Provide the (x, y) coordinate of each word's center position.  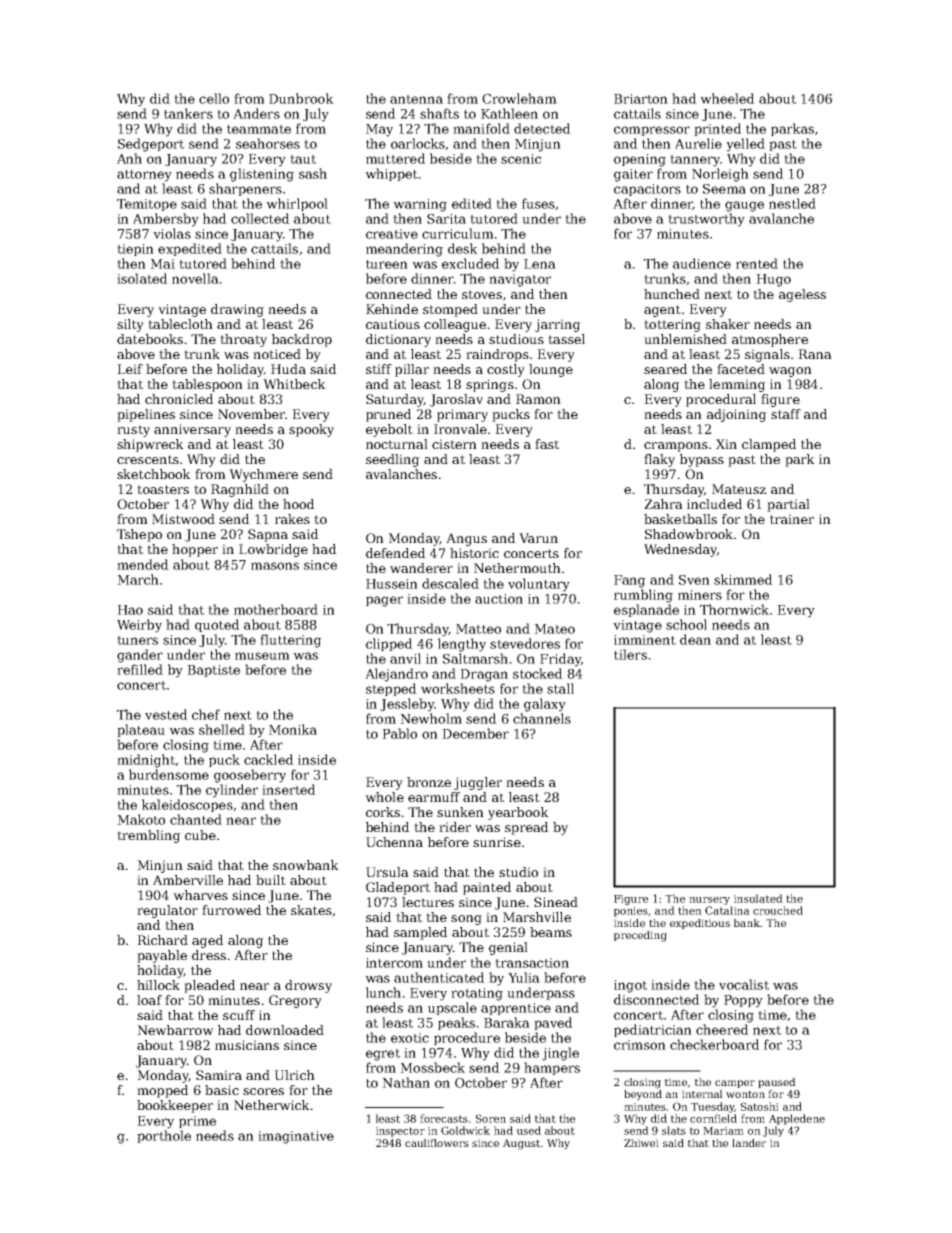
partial (788, 505)
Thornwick (734, 609)
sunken (460, 812)
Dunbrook (301, 98)
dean (695, 639)
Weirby (139, 626)
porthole (164, 1136)
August (521, 1144)
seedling (393, 460)
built (271, 880)
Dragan (484, 675)
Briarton (641, 99)
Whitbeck (294, 384)
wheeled (727, 98)
